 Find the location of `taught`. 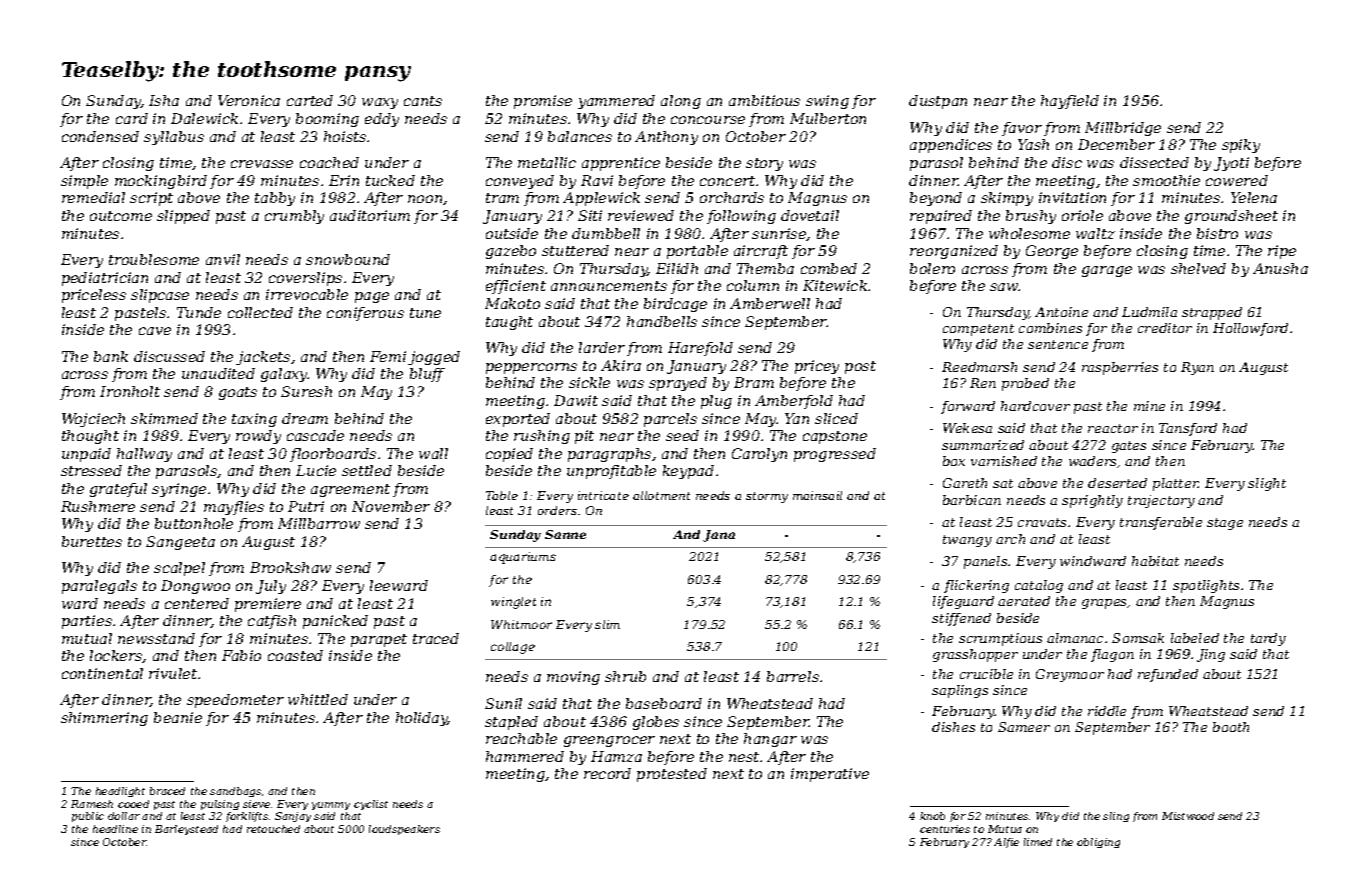

taught is located at coordinates (509, 323).
